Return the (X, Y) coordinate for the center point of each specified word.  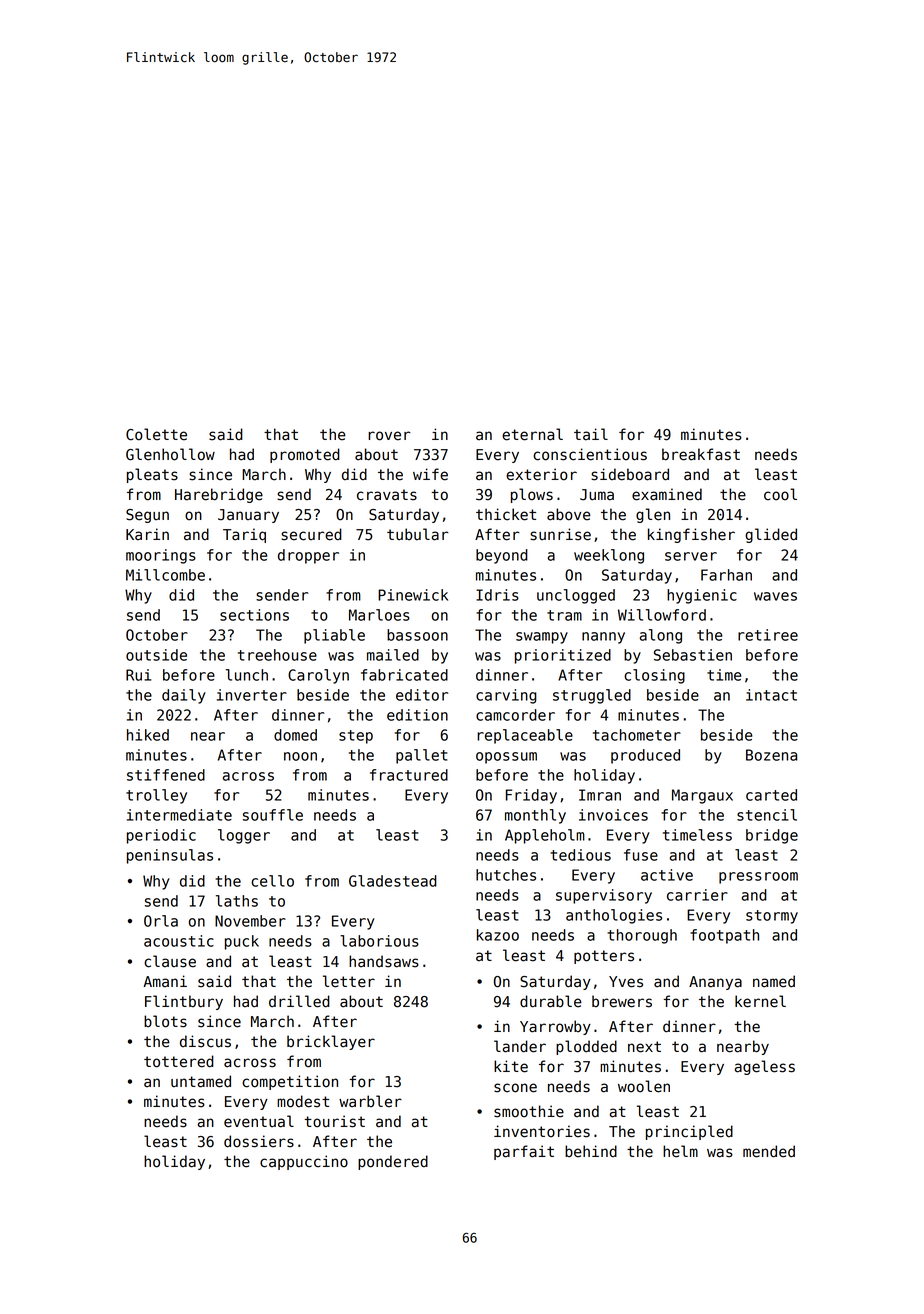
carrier (697, 895)
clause (170, 961)
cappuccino (304, 1162)
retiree (768, 635)
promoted (305, 455)
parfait (524, 1152)
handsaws (384, 961)
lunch (247, 675)
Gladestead (393, 881)
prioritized (563, 656)
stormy (772, 917)
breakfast (701, 454)
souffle (273, 815)
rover (389, 436)
